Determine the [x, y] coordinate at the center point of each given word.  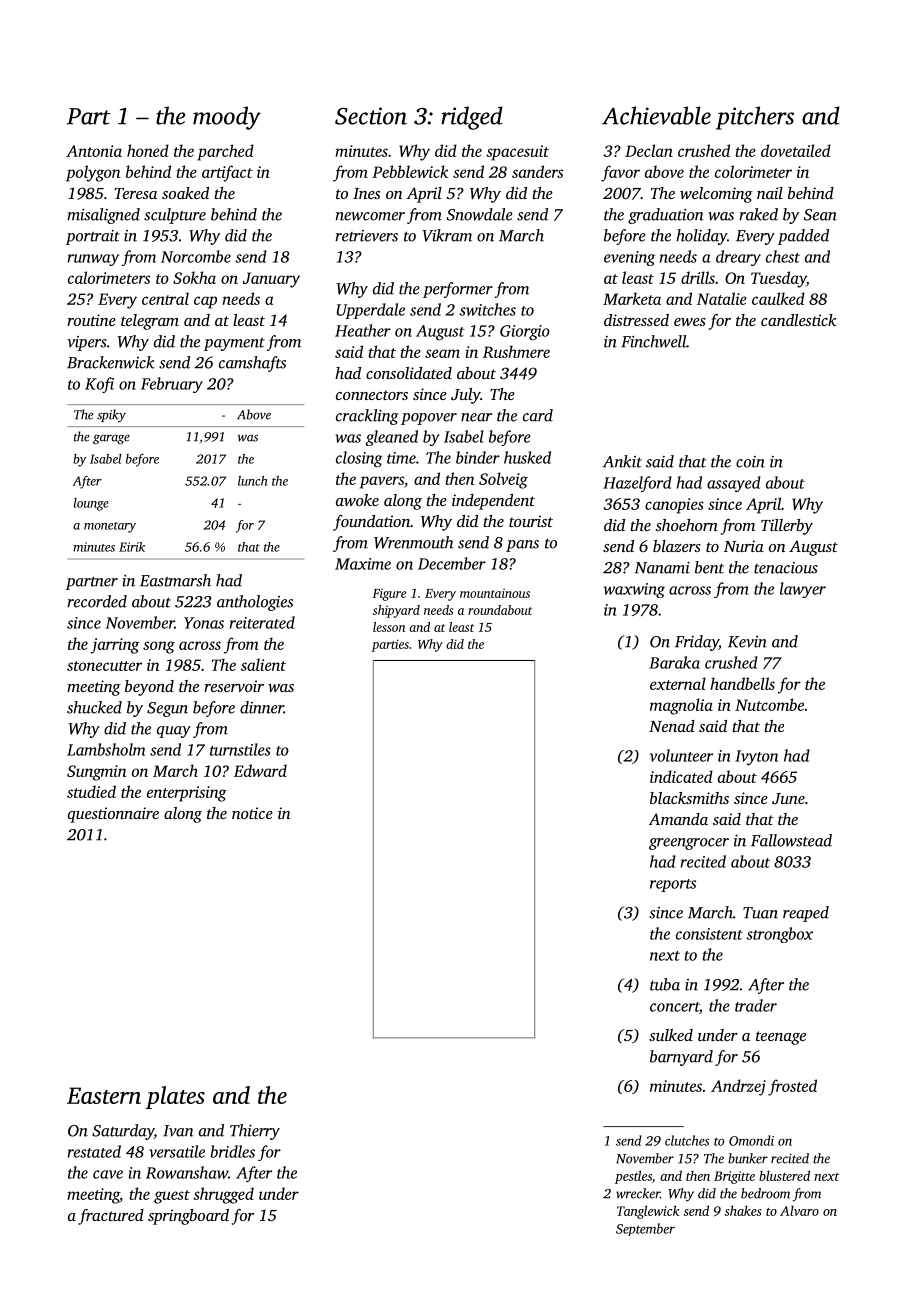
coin [750, 462]
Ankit [622, 461]
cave [108, 1174]
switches [487, 309]
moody [227, 118]
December [452, 563]
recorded [97, 601]
